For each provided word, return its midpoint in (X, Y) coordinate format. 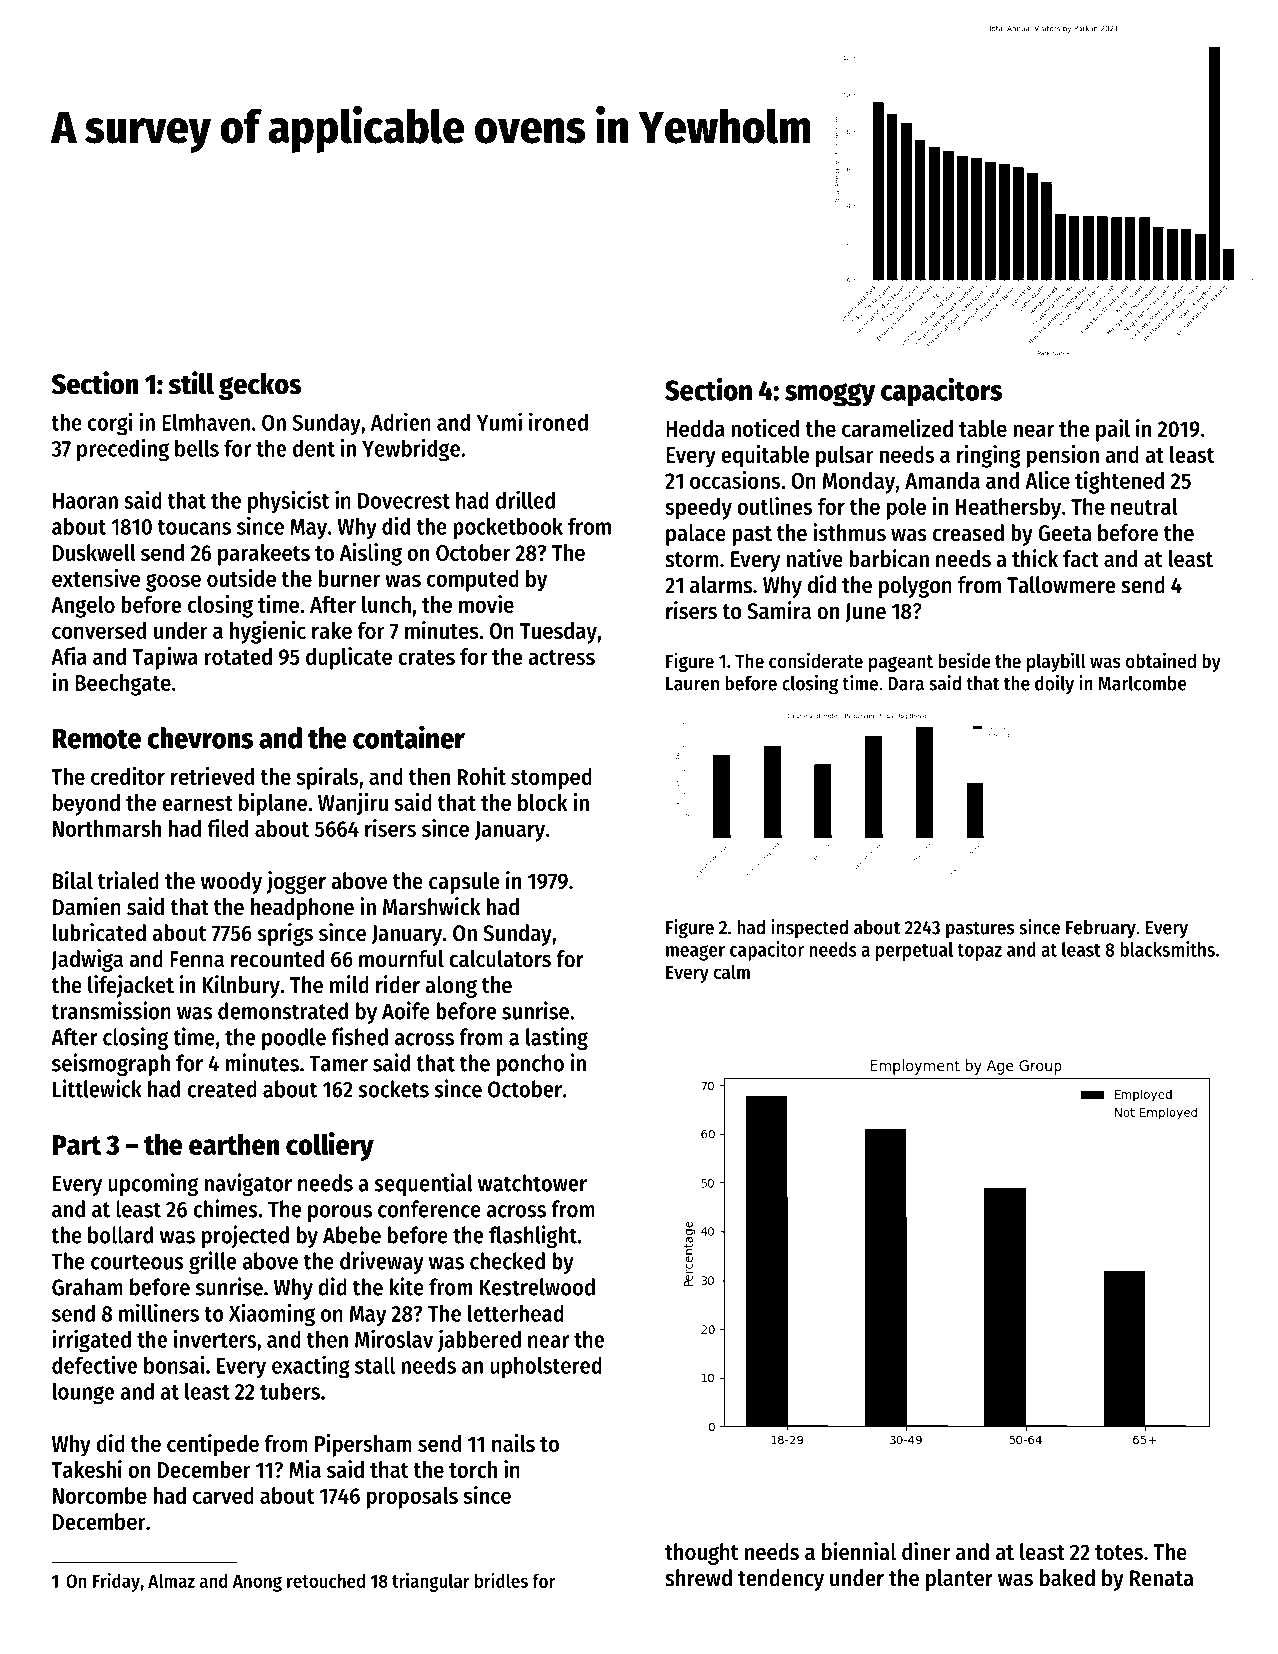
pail (1113, 430)
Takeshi (86, 1469)
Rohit (482, 776)
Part (76, 1145)
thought (702, 1554)
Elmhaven (206, 422)
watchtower (532, 1183)
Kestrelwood (537, 1287)
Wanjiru (353, 804)
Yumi (499, 421)
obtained (1161, 660)
